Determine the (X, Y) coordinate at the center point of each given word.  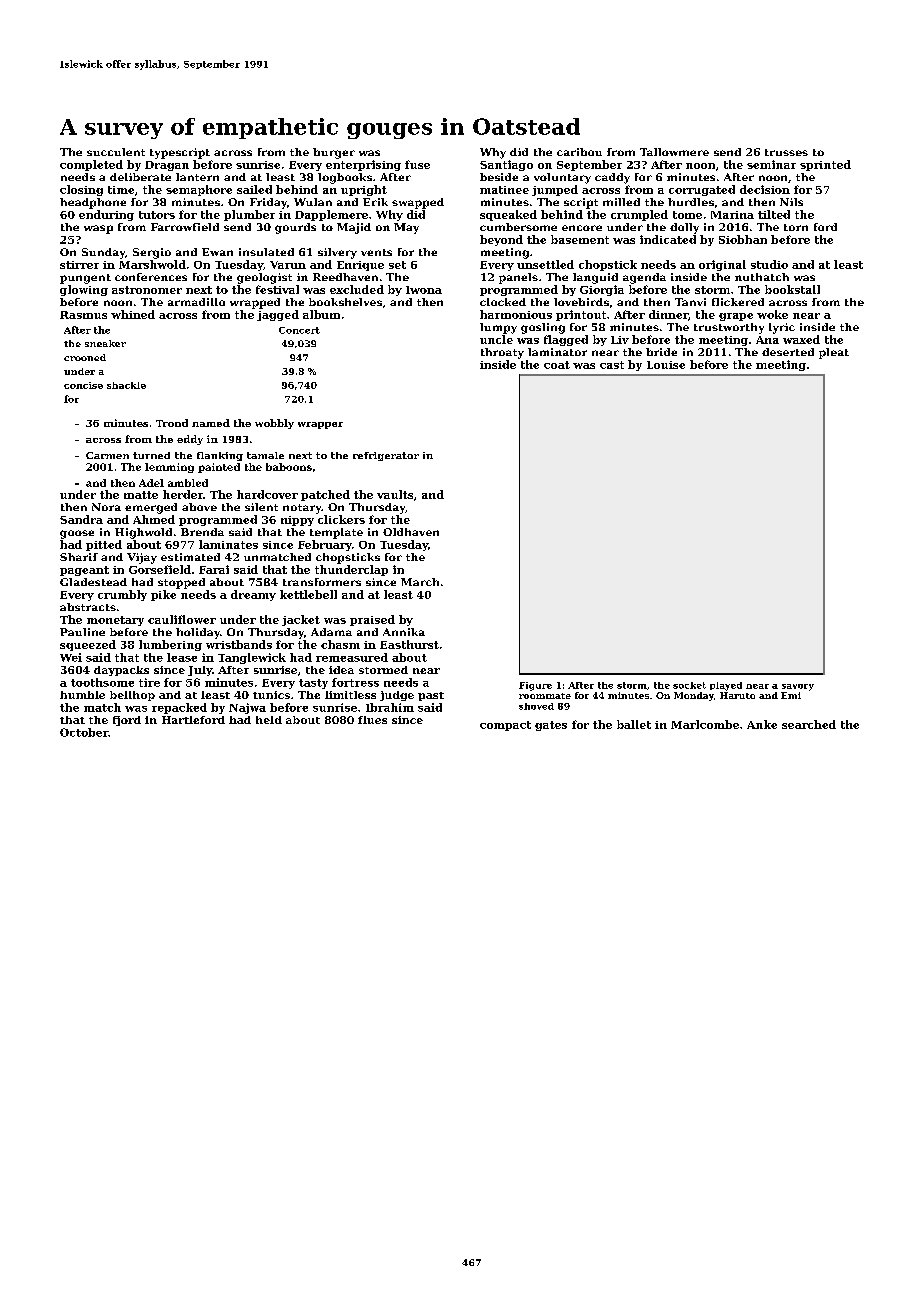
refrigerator (386, 456)
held (269, 720)
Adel (151, 483)
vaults (395, 494)
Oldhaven (411, 532)
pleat (834, 353)
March (420, 582)
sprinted (825, 165)
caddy (612, 178)
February (325, 545)
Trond (172, 423)
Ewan (217, 252)
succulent (116, 152)
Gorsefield (160, 569)
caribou (579, 152)
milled (621, 202)
